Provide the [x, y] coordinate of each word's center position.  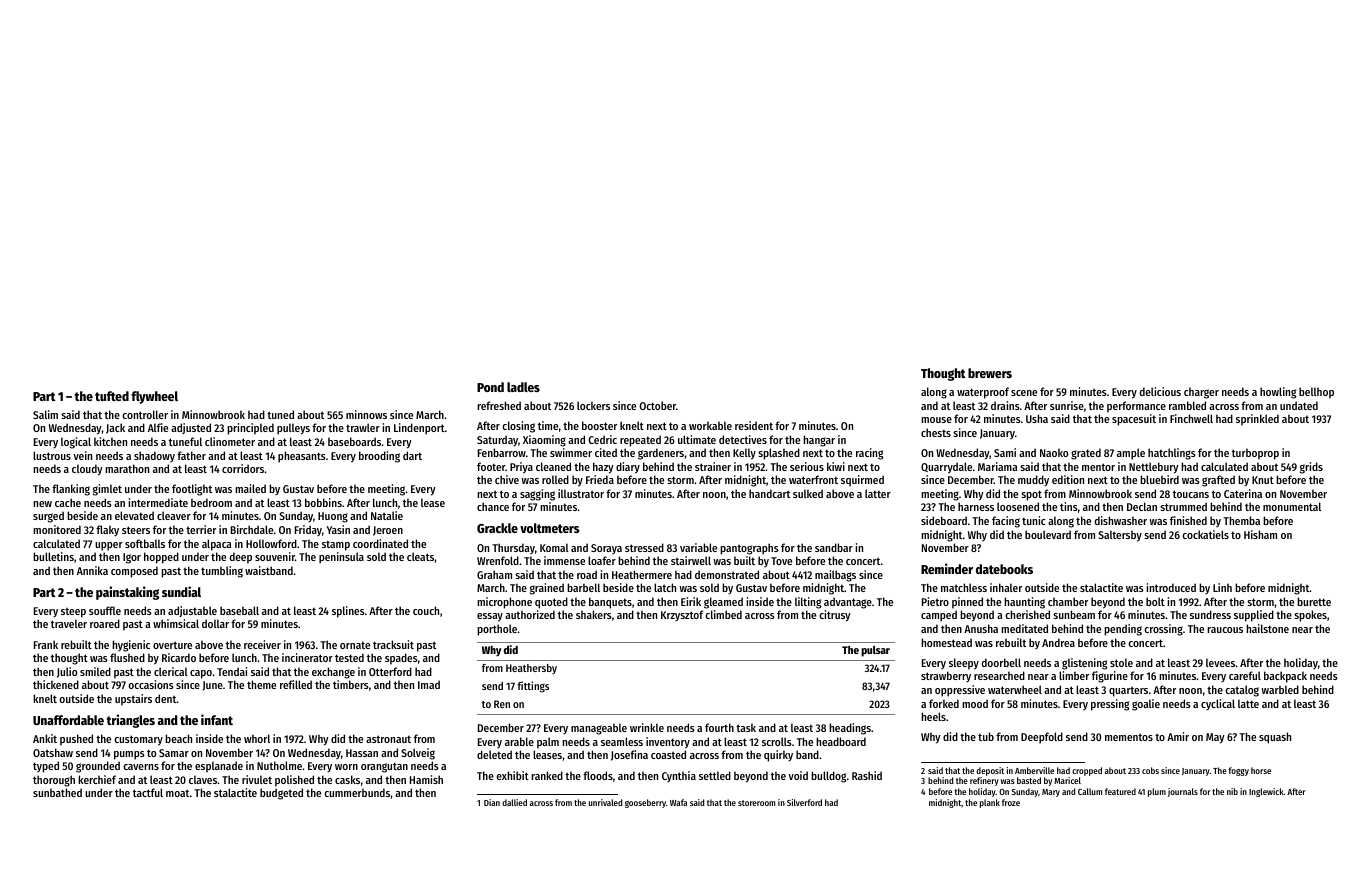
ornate [355, 645]
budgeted [281, 794]
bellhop [1316, 393]
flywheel [154, 397]
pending [1123, 630]
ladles [523, 387]
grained [547, 589]
